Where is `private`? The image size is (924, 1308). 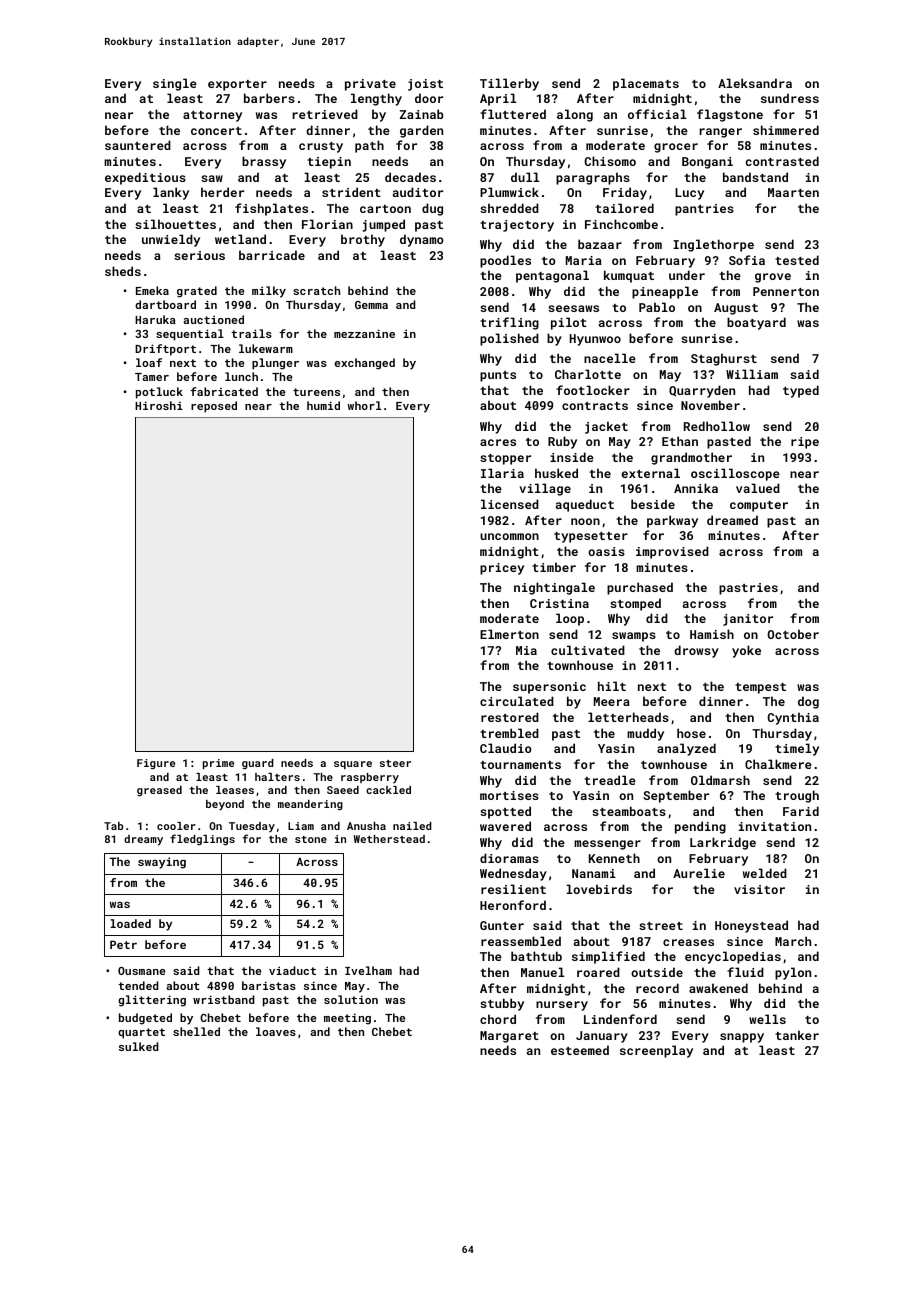
private is located at coordinates (370, 85).
